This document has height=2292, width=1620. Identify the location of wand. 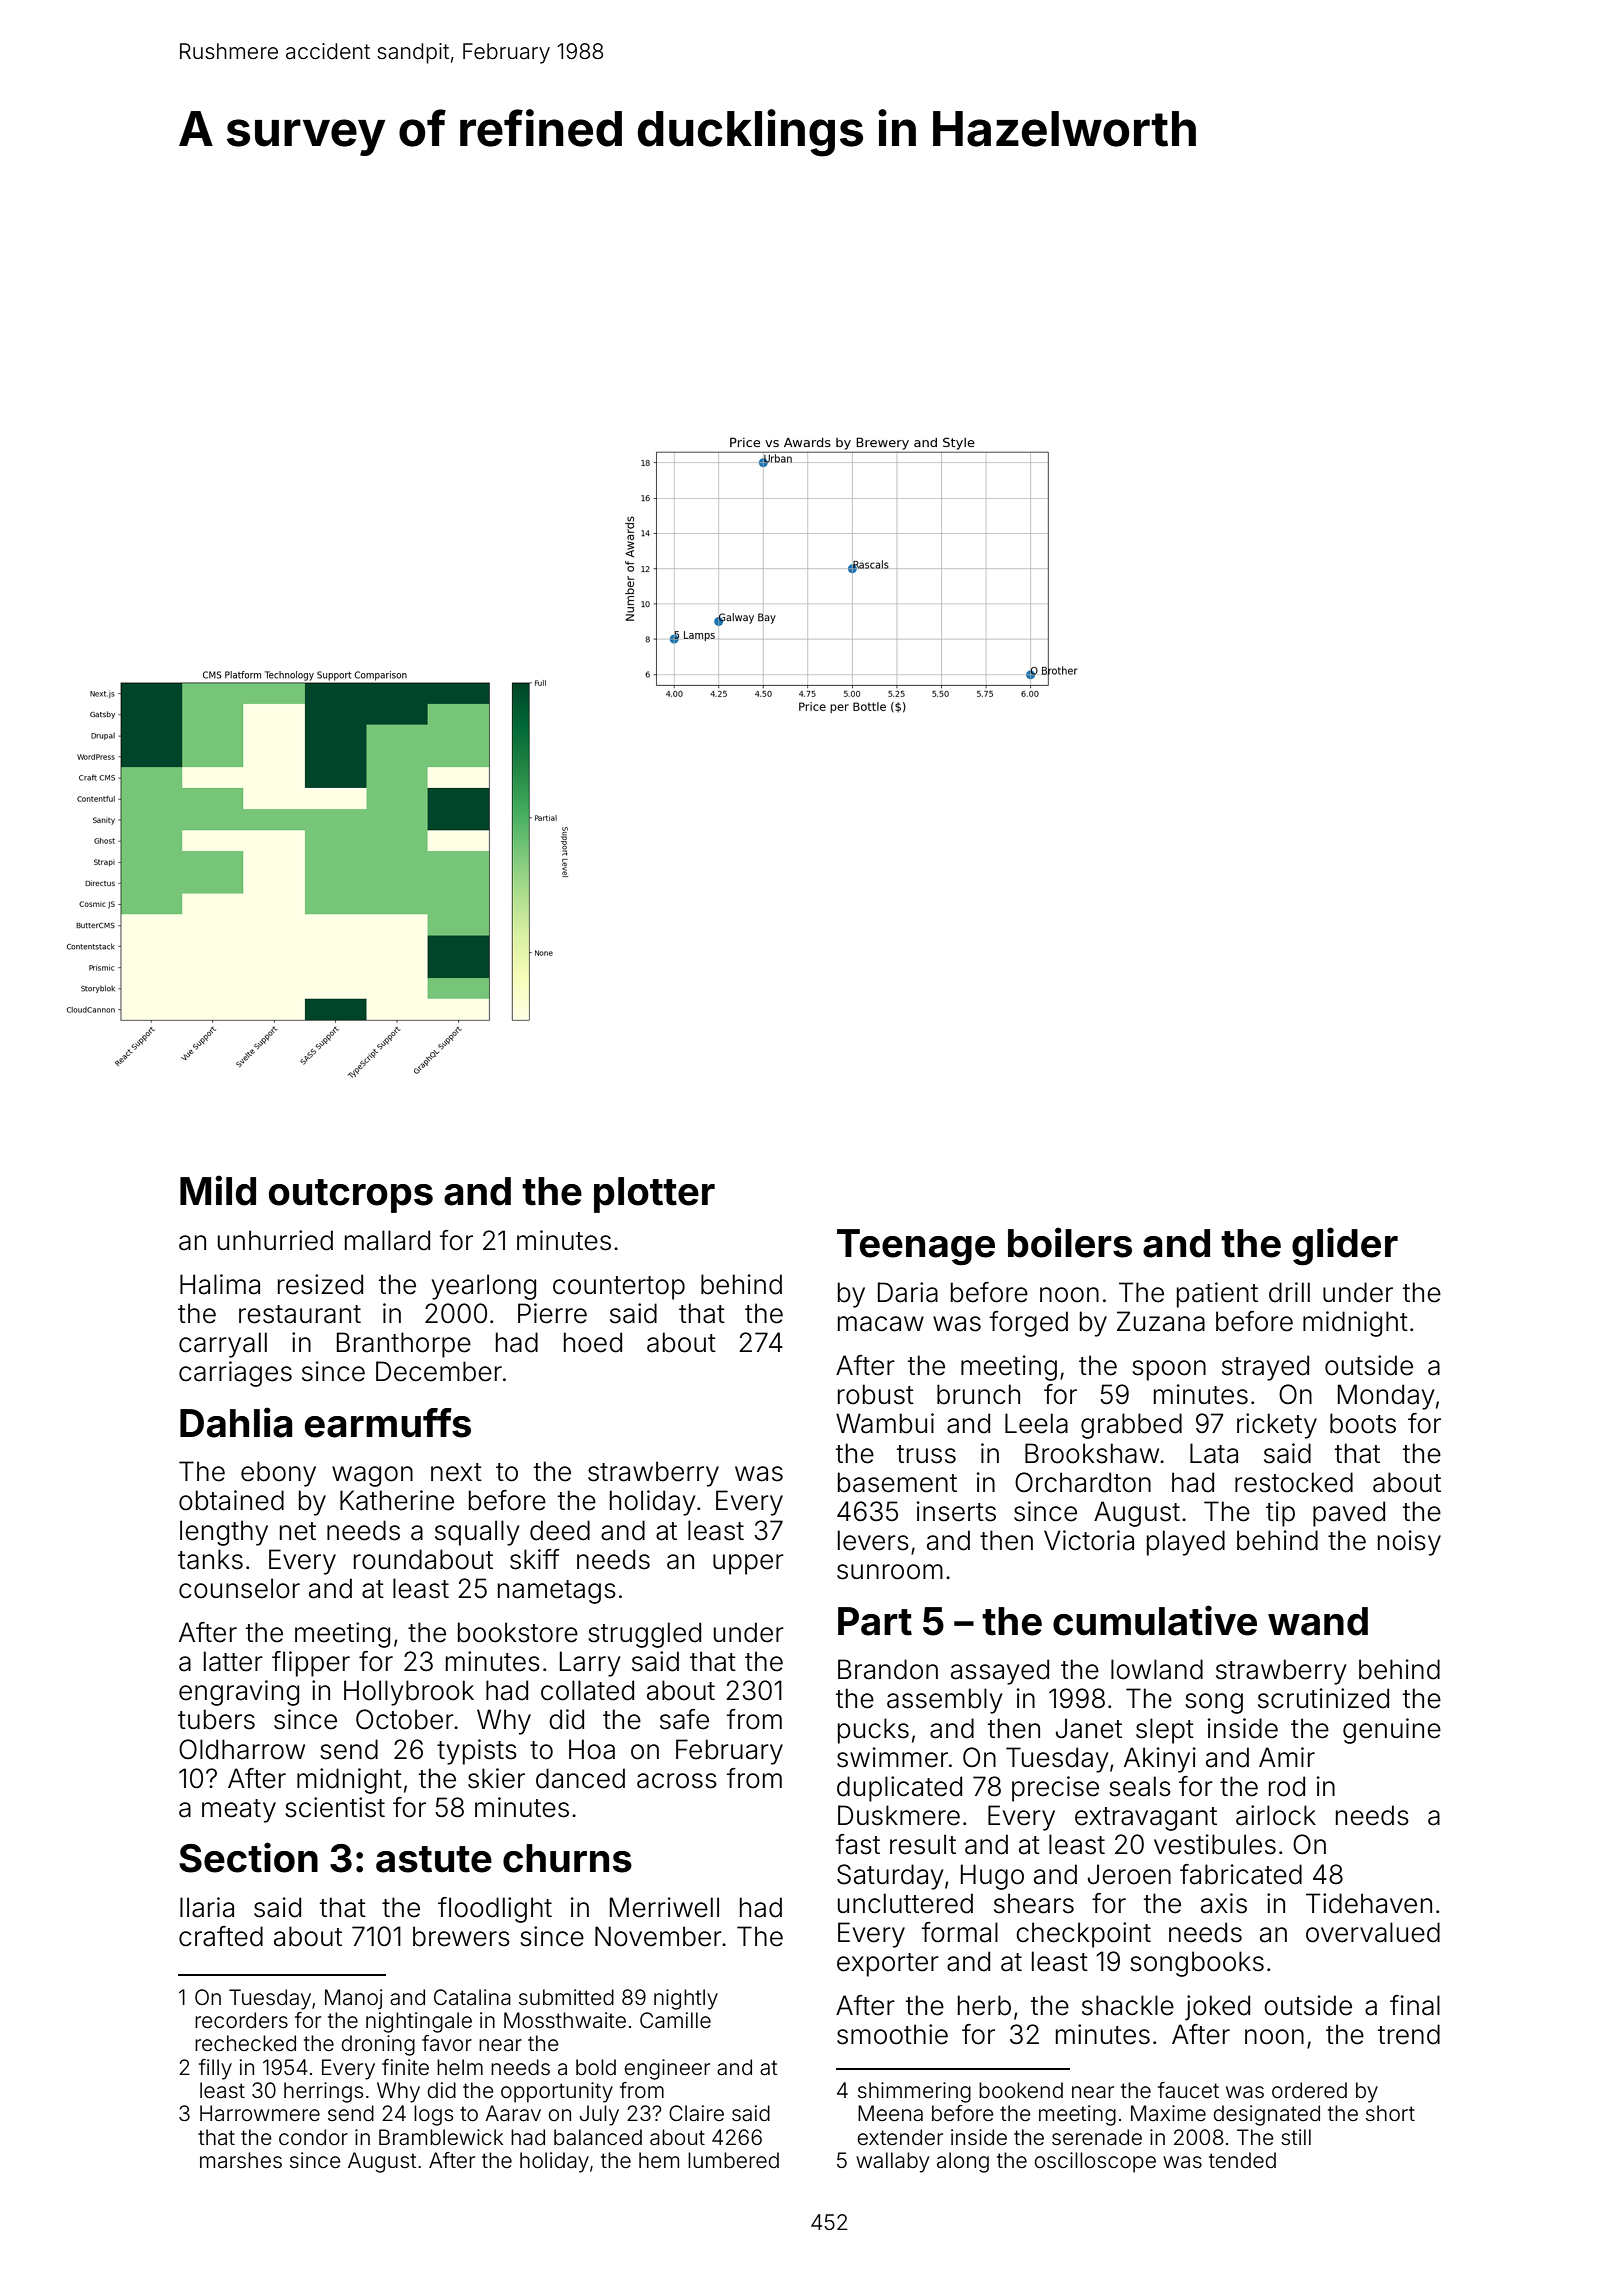
(1318, 1621).
